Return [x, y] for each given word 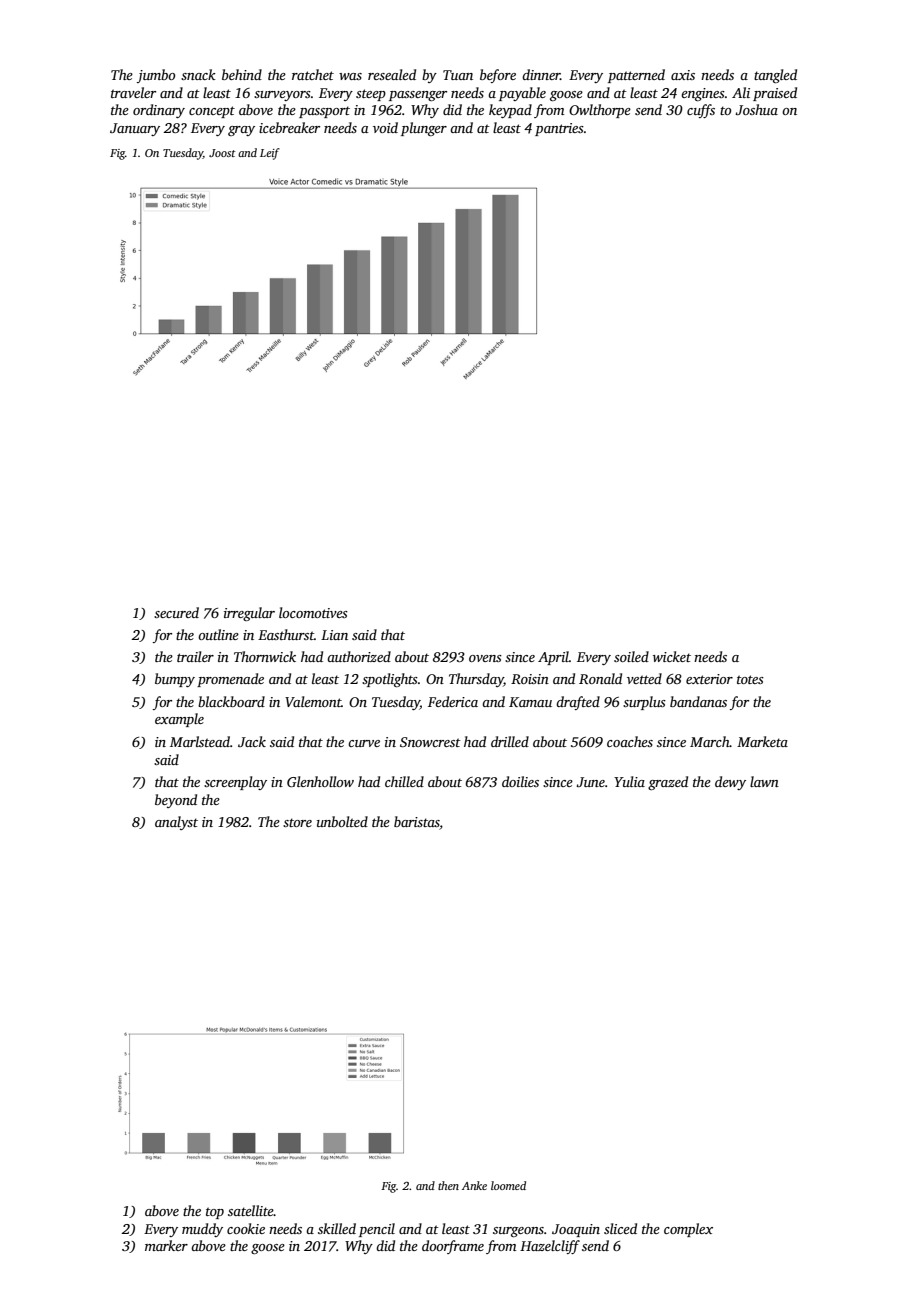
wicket [672, 656]
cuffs [701, 111]
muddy [202, 1230]
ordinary [159, 111]
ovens [485, 658]
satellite [251, 1210]
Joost [222, 153]
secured [176, 612]
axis [683, 75]
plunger [424, 129]
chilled [404, 781]
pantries [559, 129]
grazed [668, 783]
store [297, 822]
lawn [764, 781]
